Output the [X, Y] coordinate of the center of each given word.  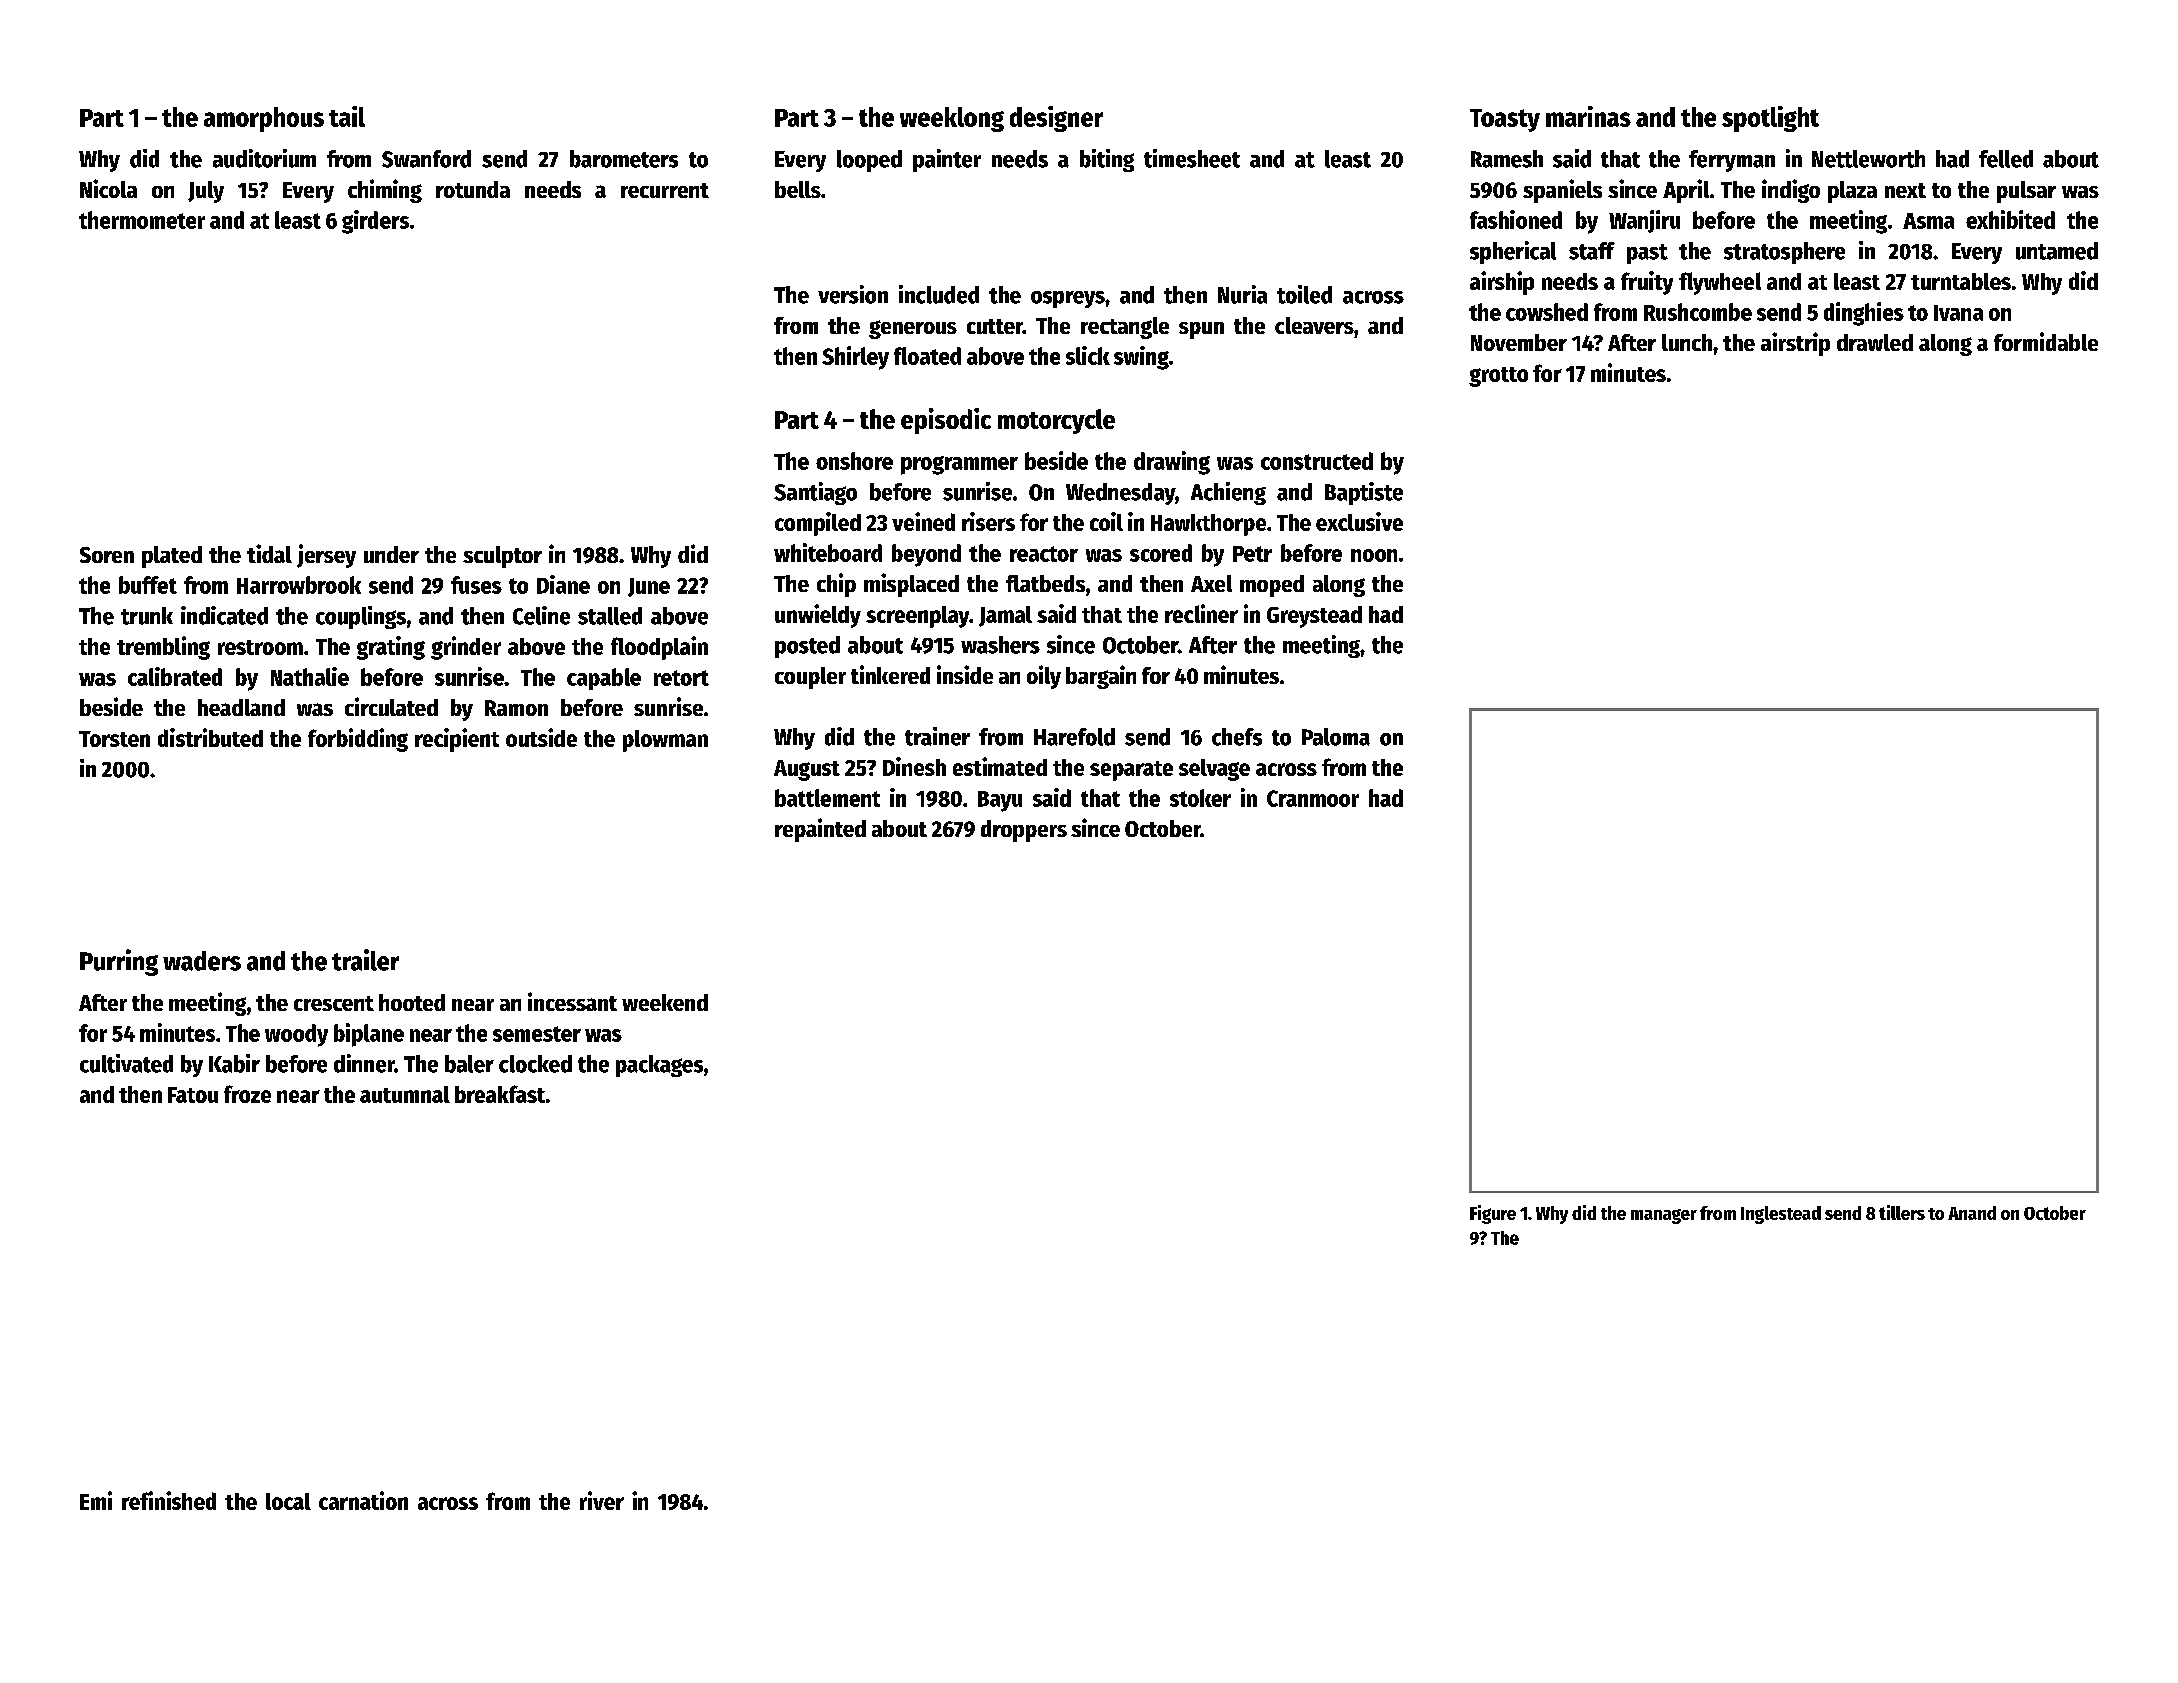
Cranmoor [1313, 798]
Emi [96, 1500]
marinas [1588, 116]
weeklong [952, 119]
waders [202, 961]
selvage [1214, 770]
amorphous [264, 119]
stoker [1200, 798]
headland [241, 707]
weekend [665, 1002]
